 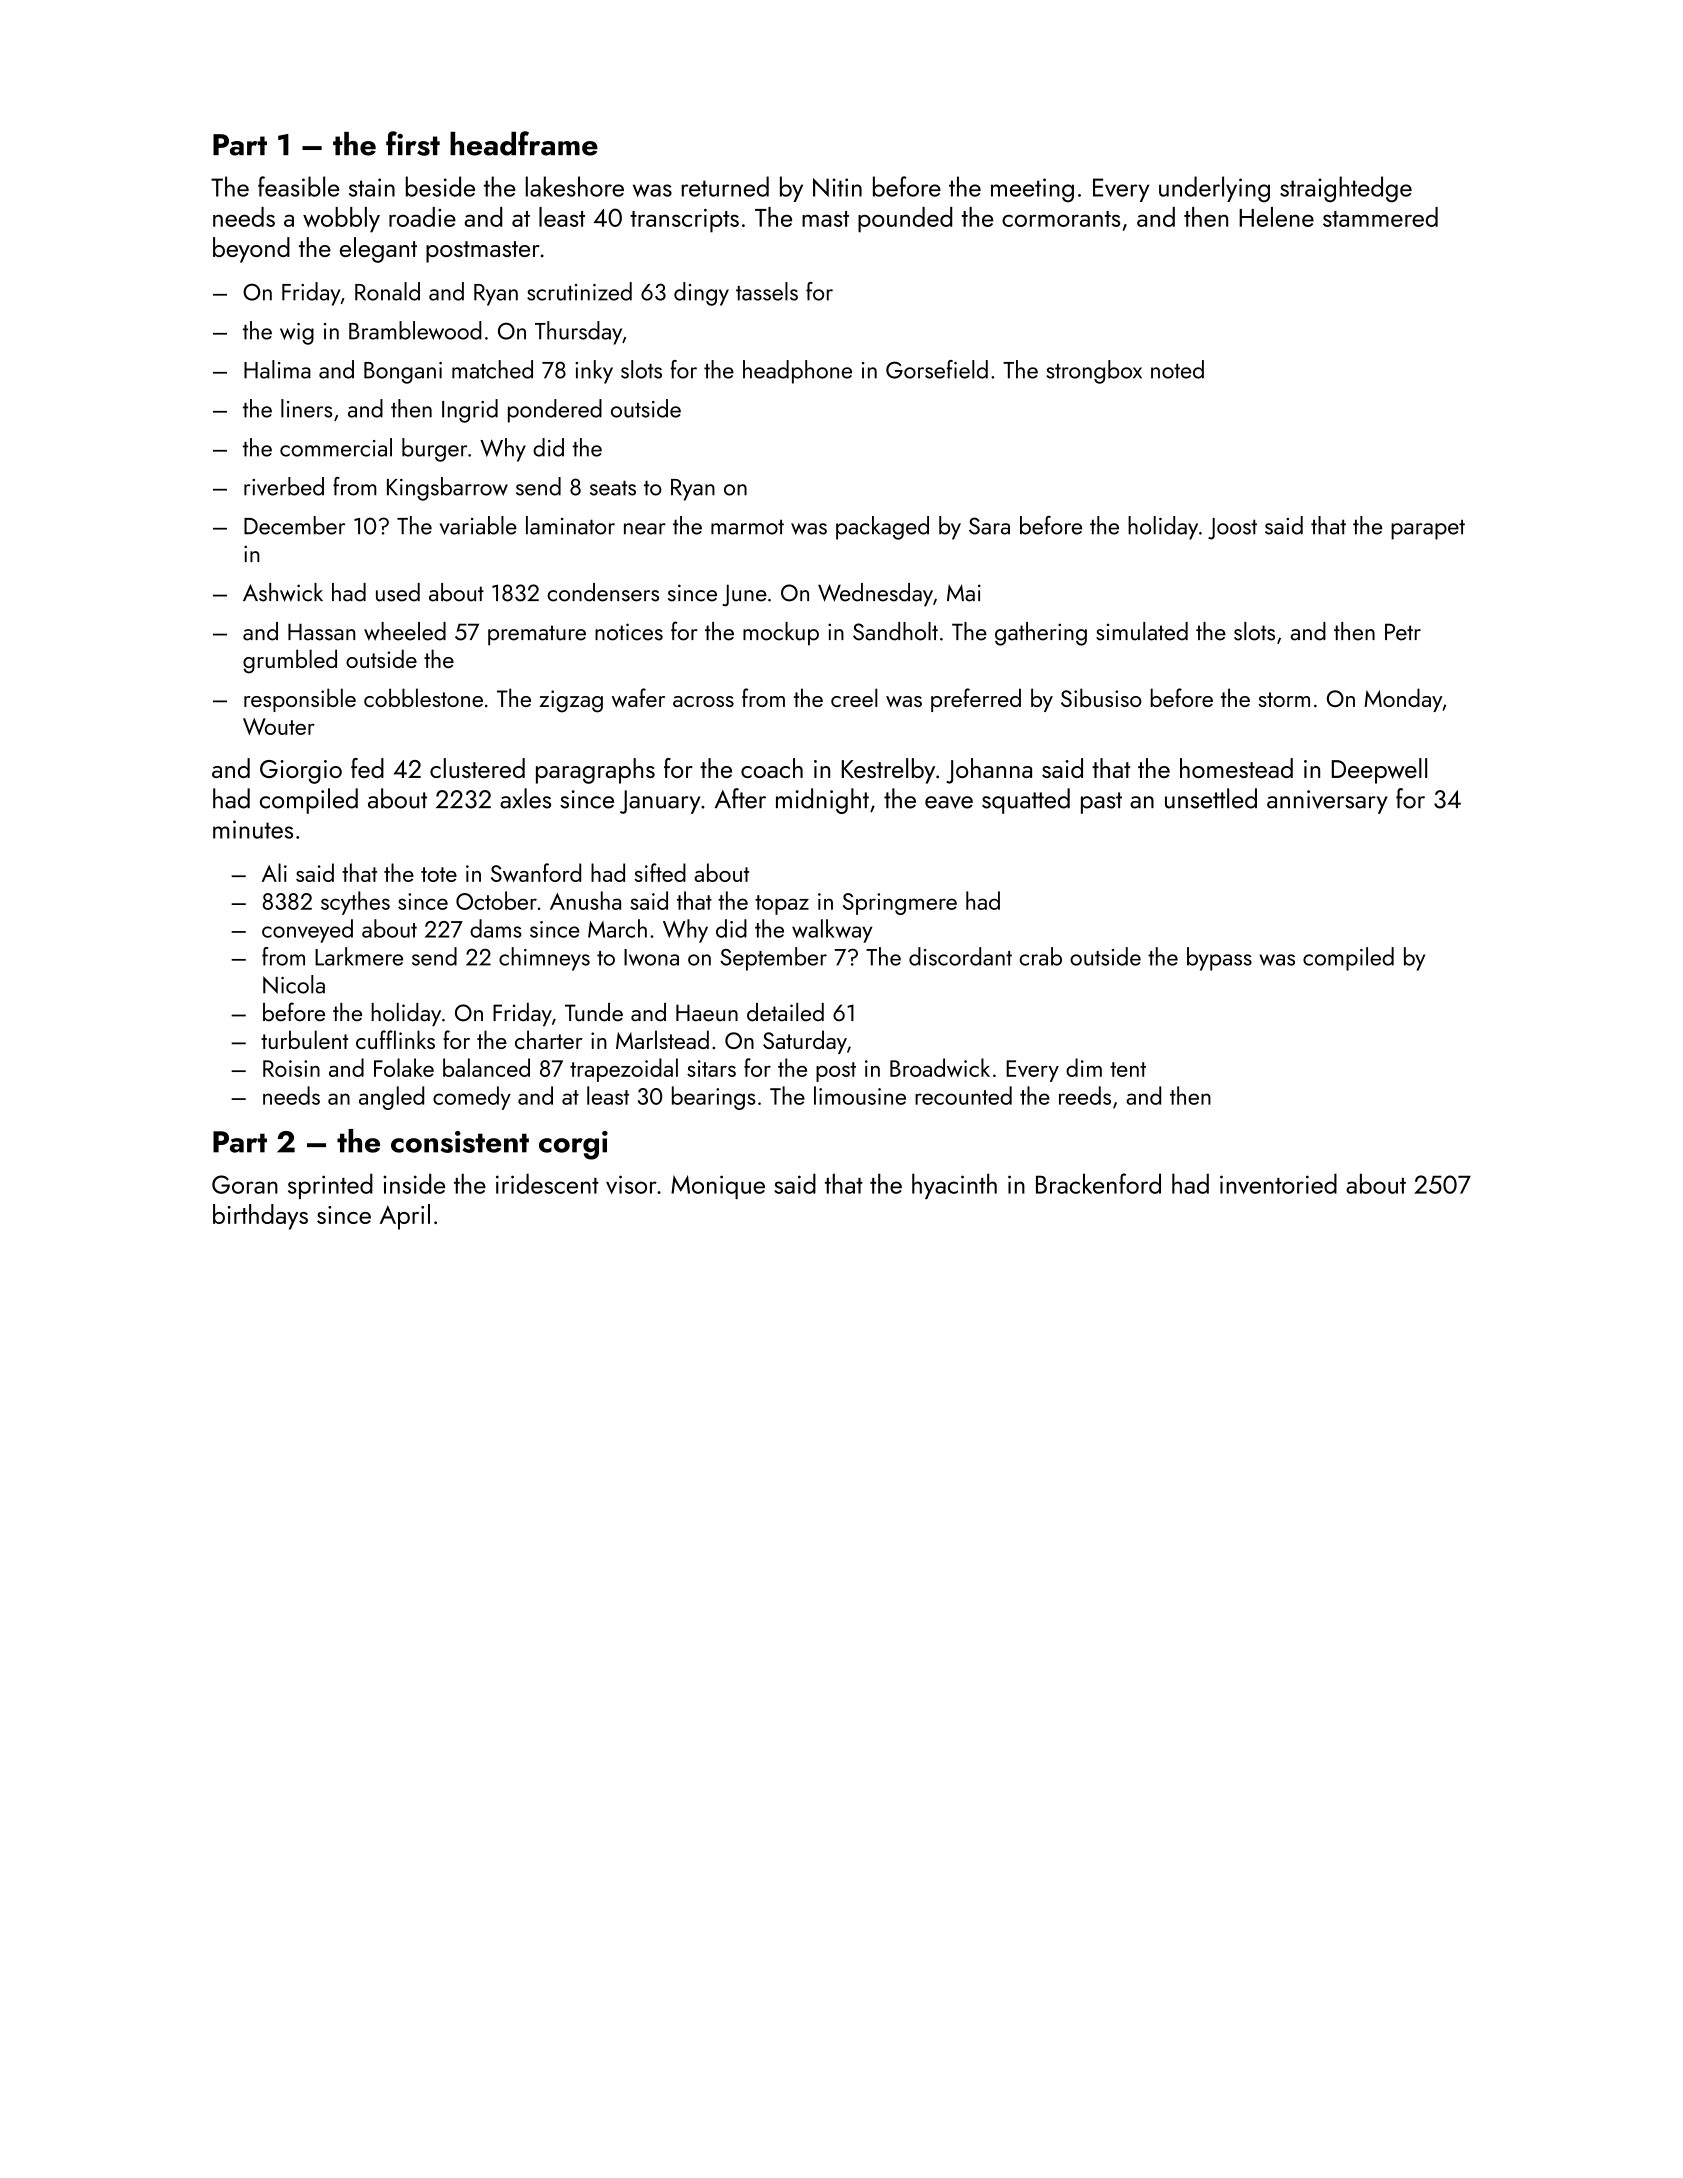 I want to click on bypass, so click(x=1219, y=959).
